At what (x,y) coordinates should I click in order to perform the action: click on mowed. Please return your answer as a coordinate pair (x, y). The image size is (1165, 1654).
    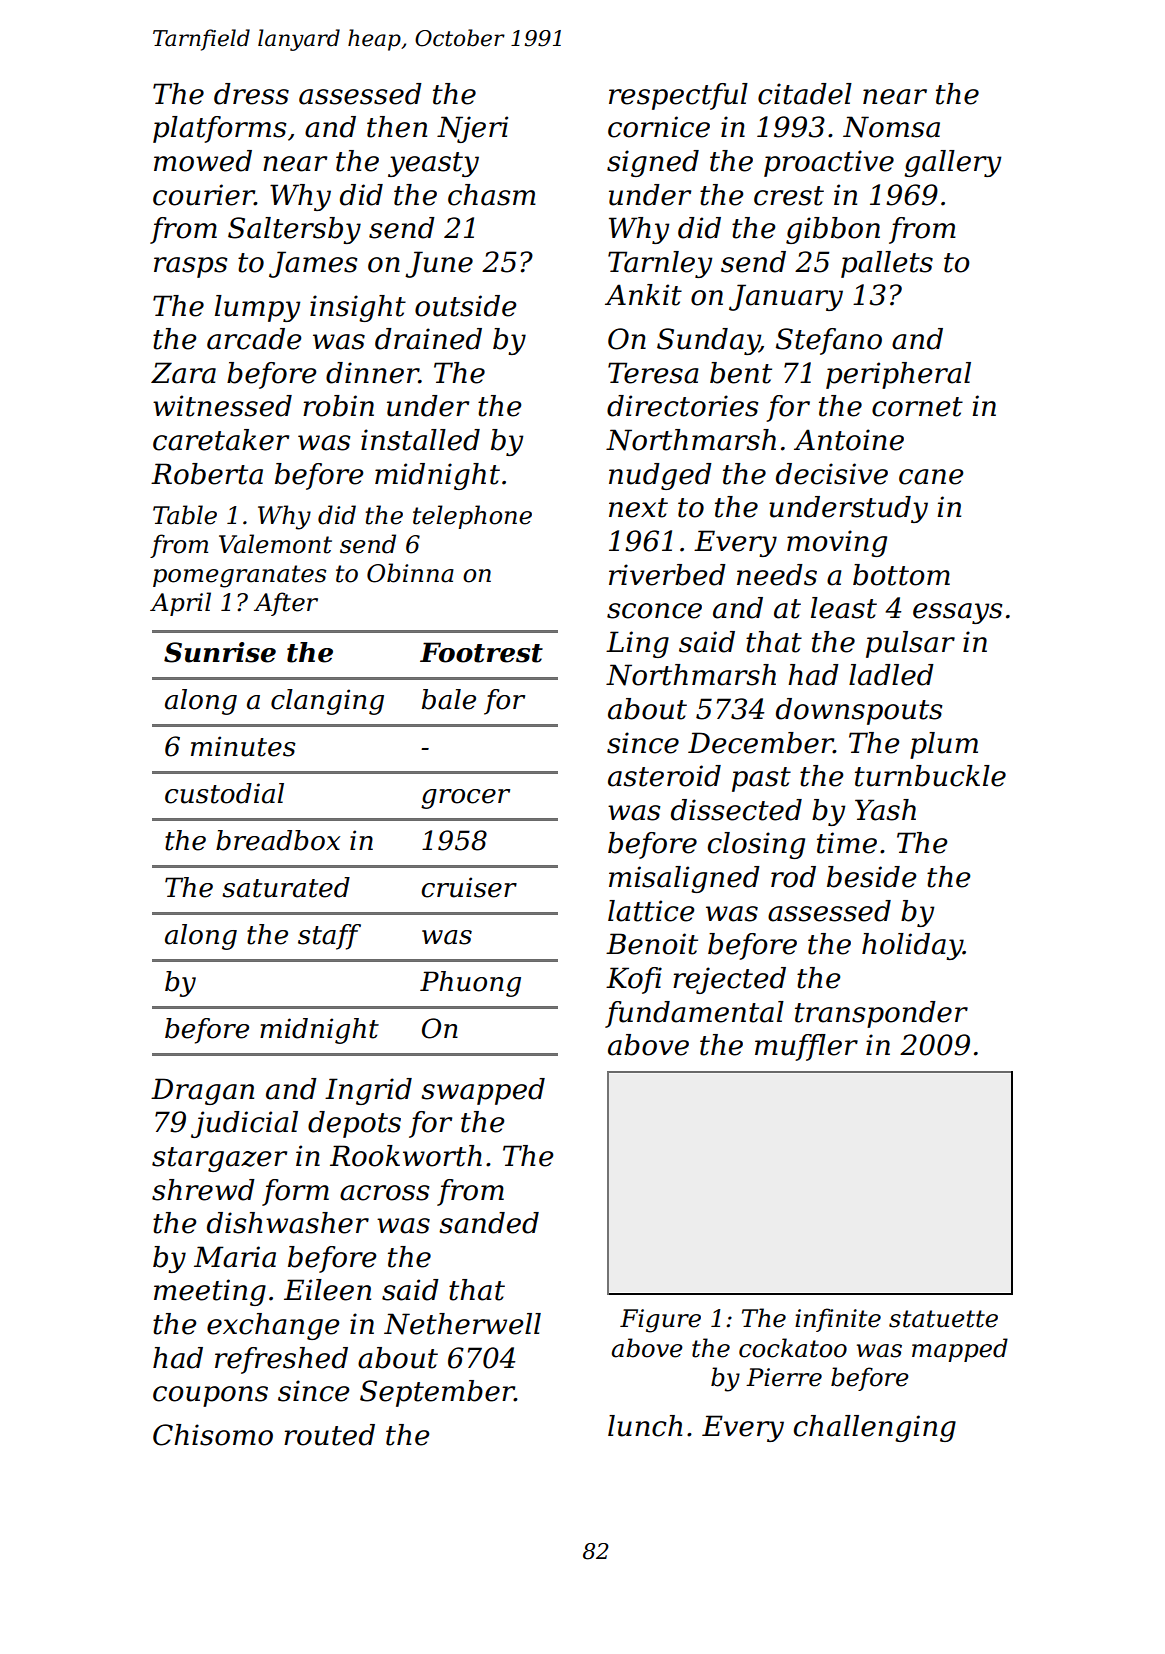
    Looking at the image, I should click on (203, 161).
